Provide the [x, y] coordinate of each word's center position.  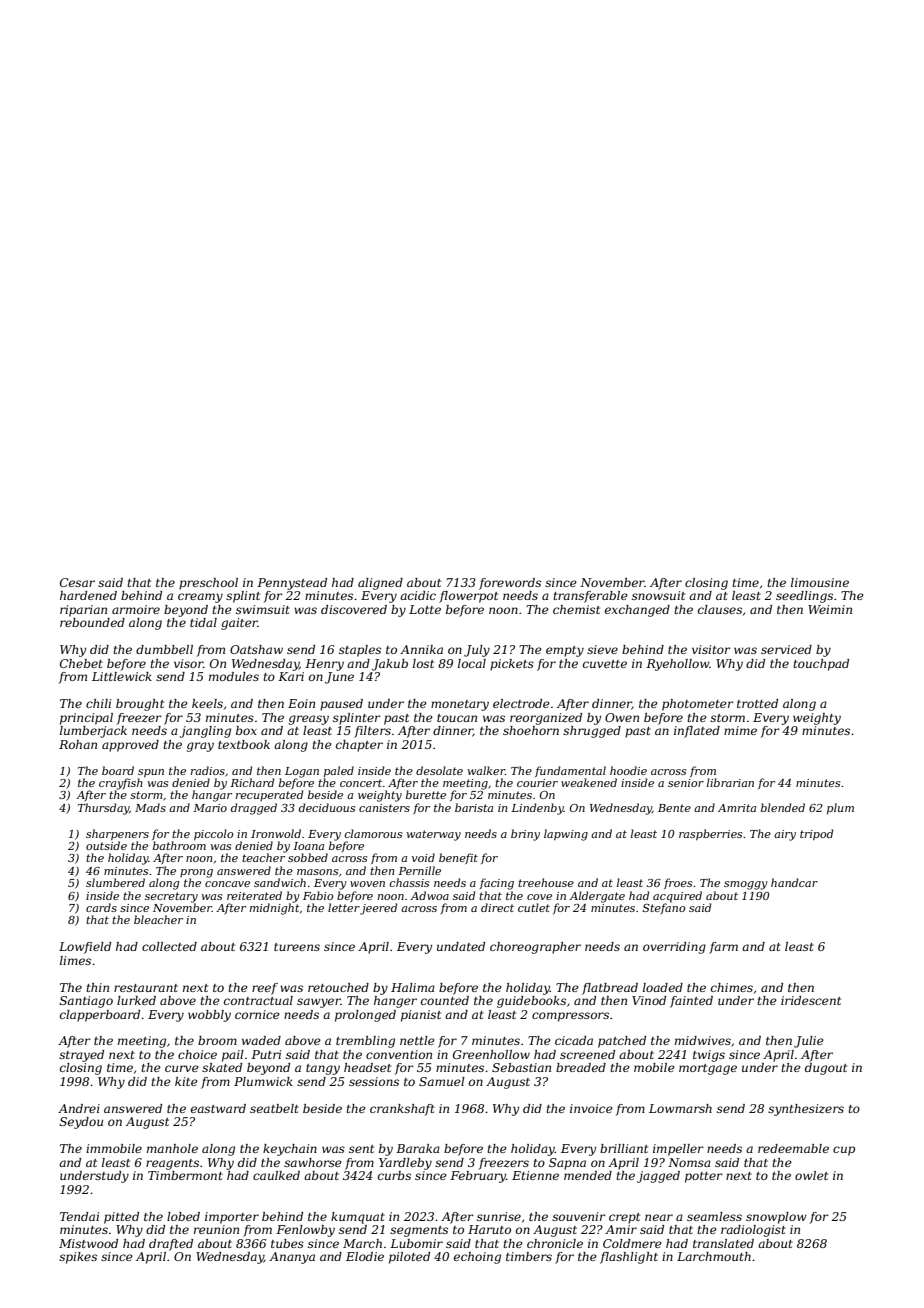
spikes [78, 1258]
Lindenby [537, 809]
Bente [674, 808]
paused [341, 705]
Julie [809, 1042]
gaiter [239, 624]
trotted [757, 703]
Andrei [79, 1108]
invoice [591, 1108]
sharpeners [117, 834]
